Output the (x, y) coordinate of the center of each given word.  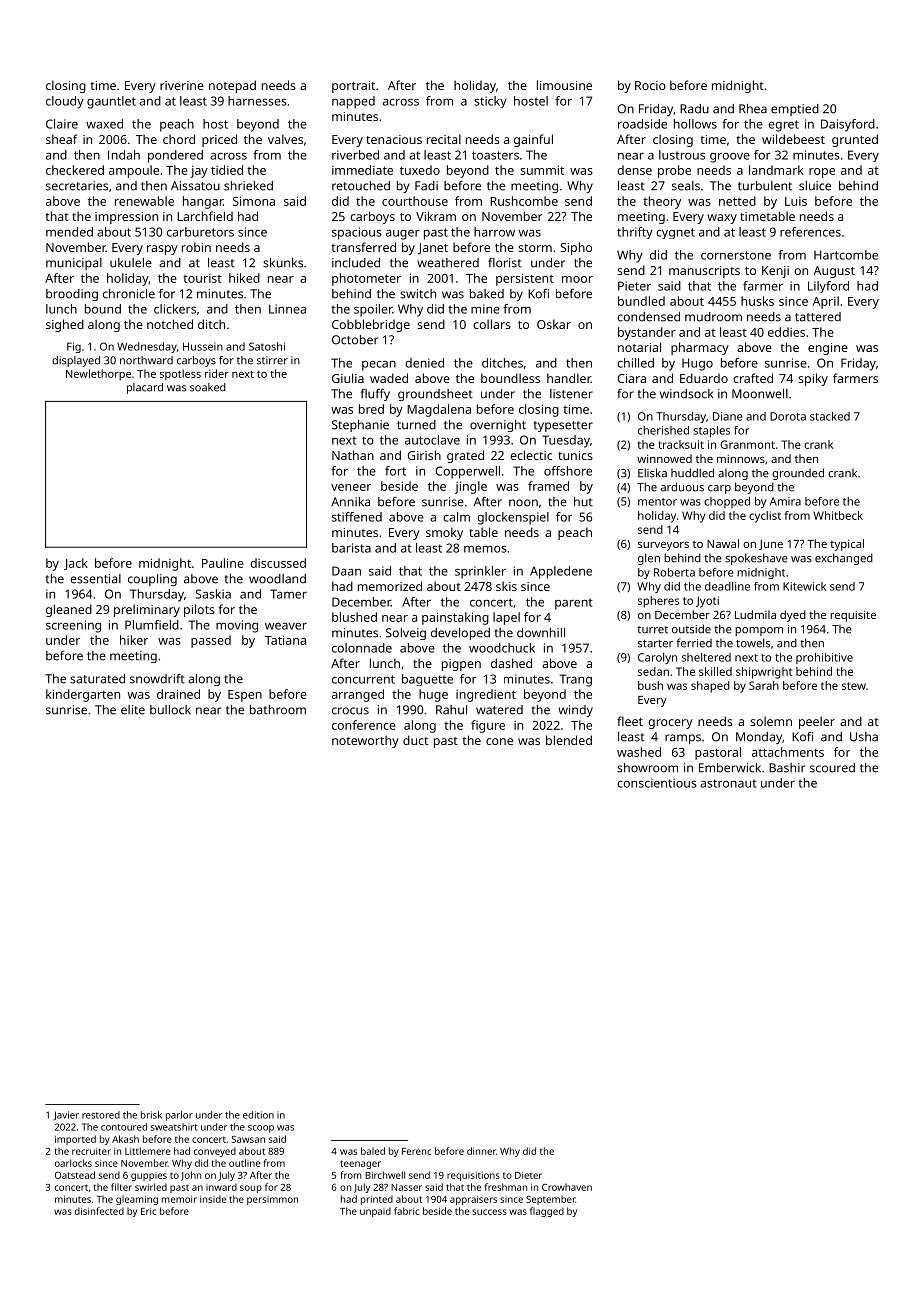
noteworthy (365, 741)
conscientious (657, 783)
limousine (564, 85)
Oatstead (75, 1175)
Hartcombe (846, 255)
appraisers (473, 1200)
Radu (694, 109)
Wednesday (147, 347)
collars (492, 324)
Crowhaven (567, 1187)
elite (133, 710)
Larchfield (205, 216)
